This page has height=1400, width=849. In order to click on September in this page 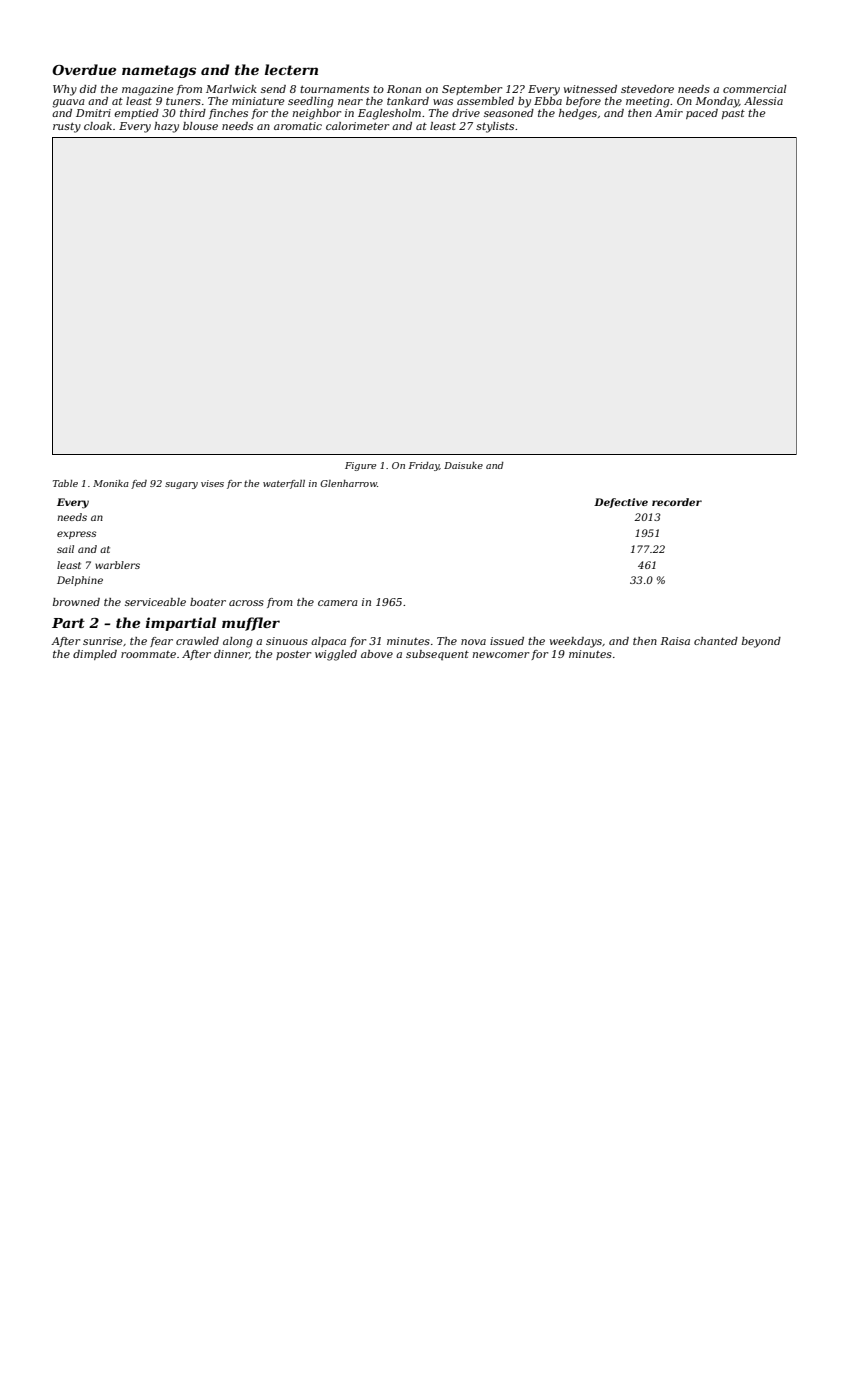, I will do `click(472, 90)`.
